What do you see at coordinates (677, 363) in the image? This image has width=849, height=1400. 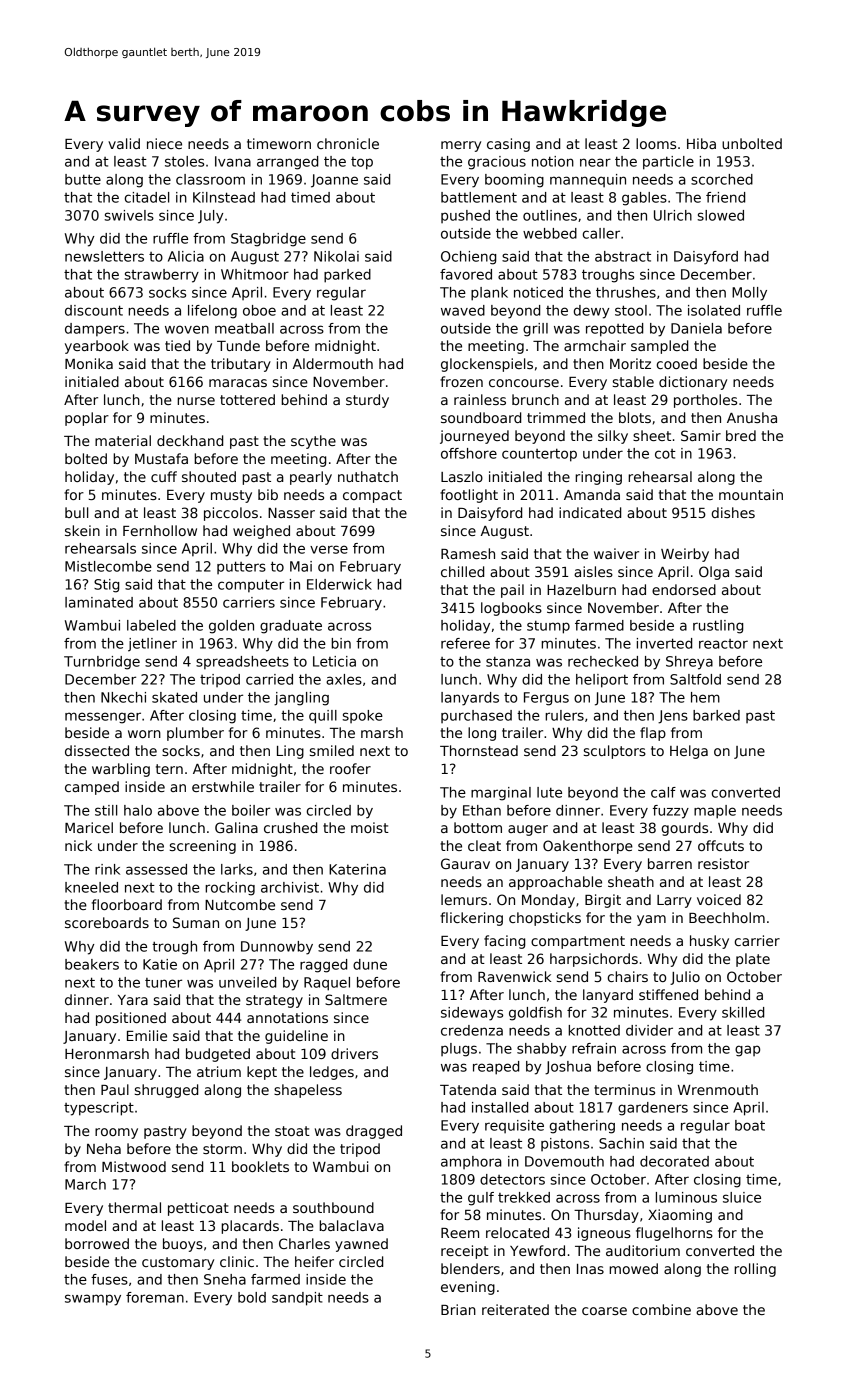 I see `cooed` at bounding box center [677, 363].
